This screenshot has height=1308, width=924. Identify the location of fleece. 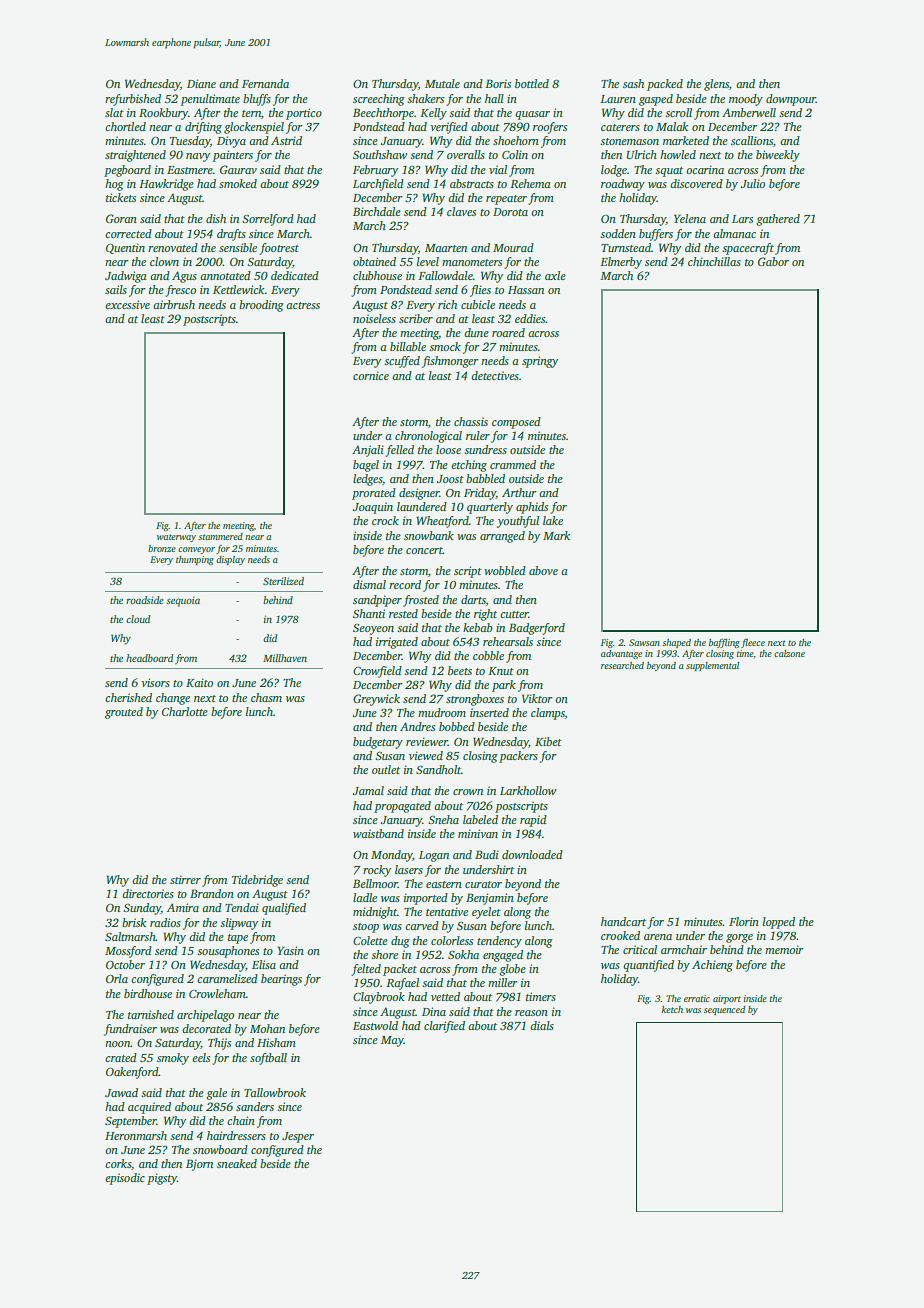
(753, 643).
